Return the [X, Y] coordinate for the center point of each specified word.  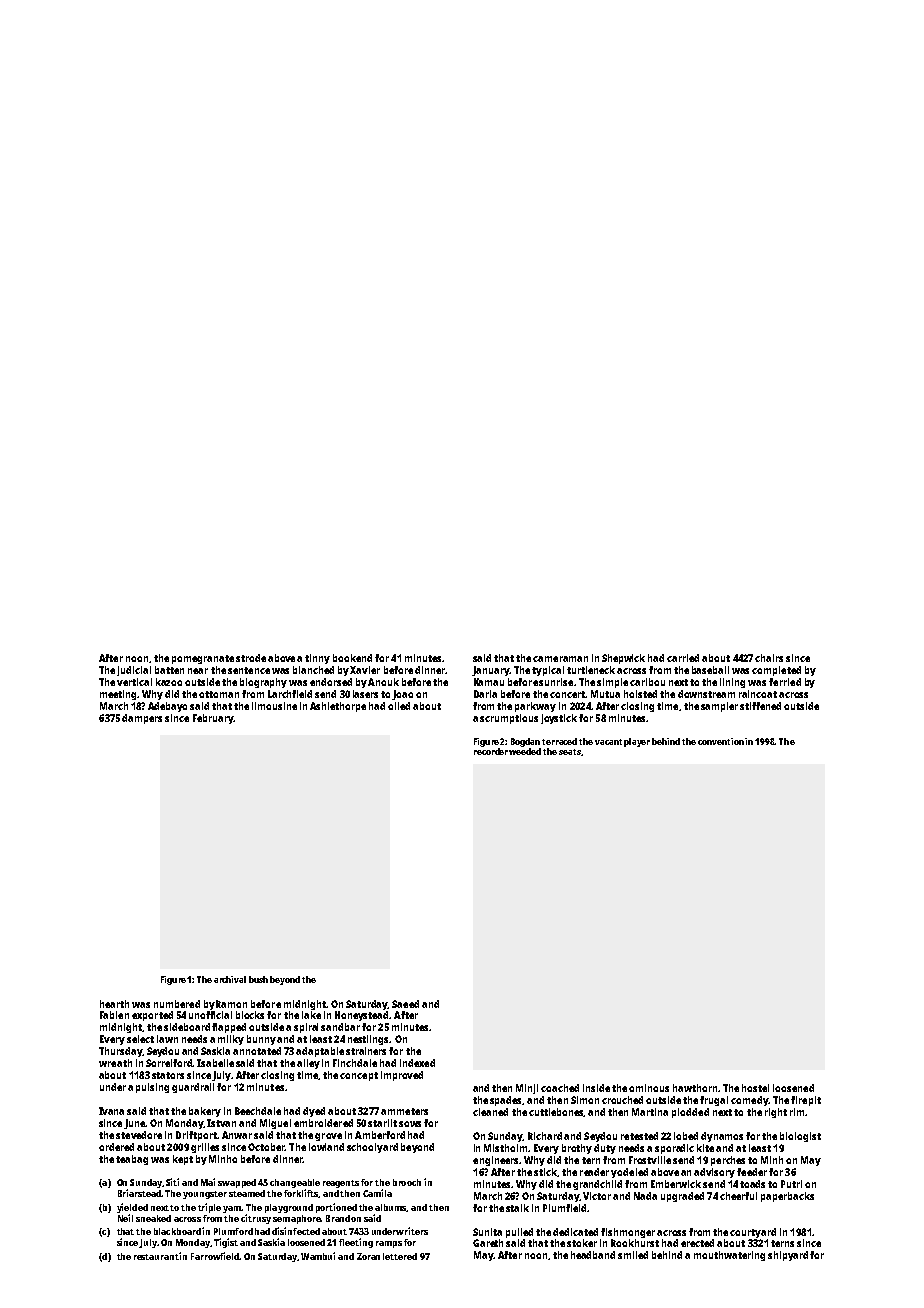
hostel [755, 1088]
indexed [417, 1063]
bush [258, 979]
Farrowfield [215, 1256]
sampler [719, 707]
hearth [114, 1004]
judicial [134, 671]
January [490, 671]
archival [230, 979]
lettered [400, 1256]
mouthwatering [729, 1256]
